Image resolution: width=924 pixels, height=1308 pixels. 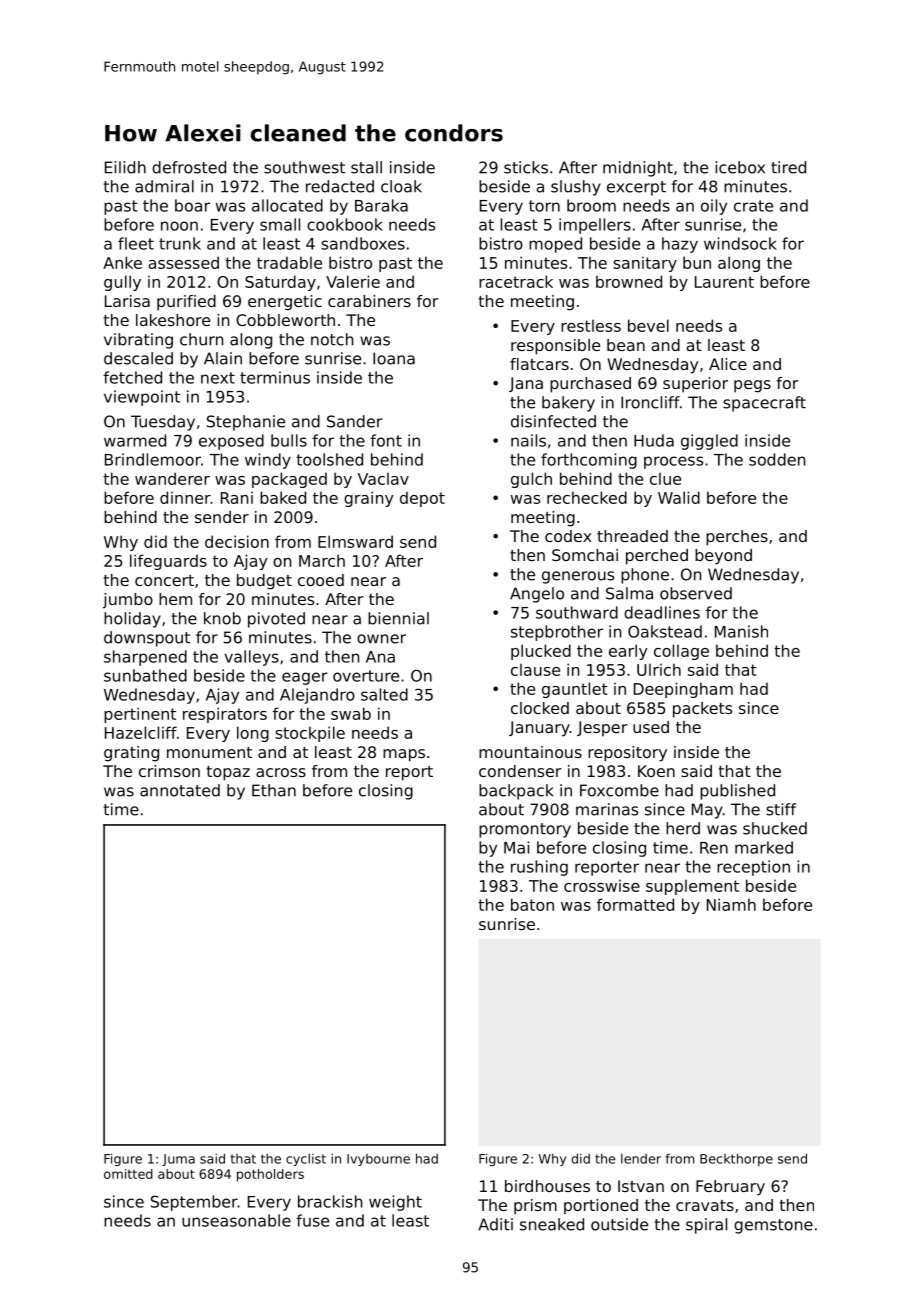 What do you see at coordinates (692, 887) in the image?
I see `supplement` at bounding box center [692, 887].
